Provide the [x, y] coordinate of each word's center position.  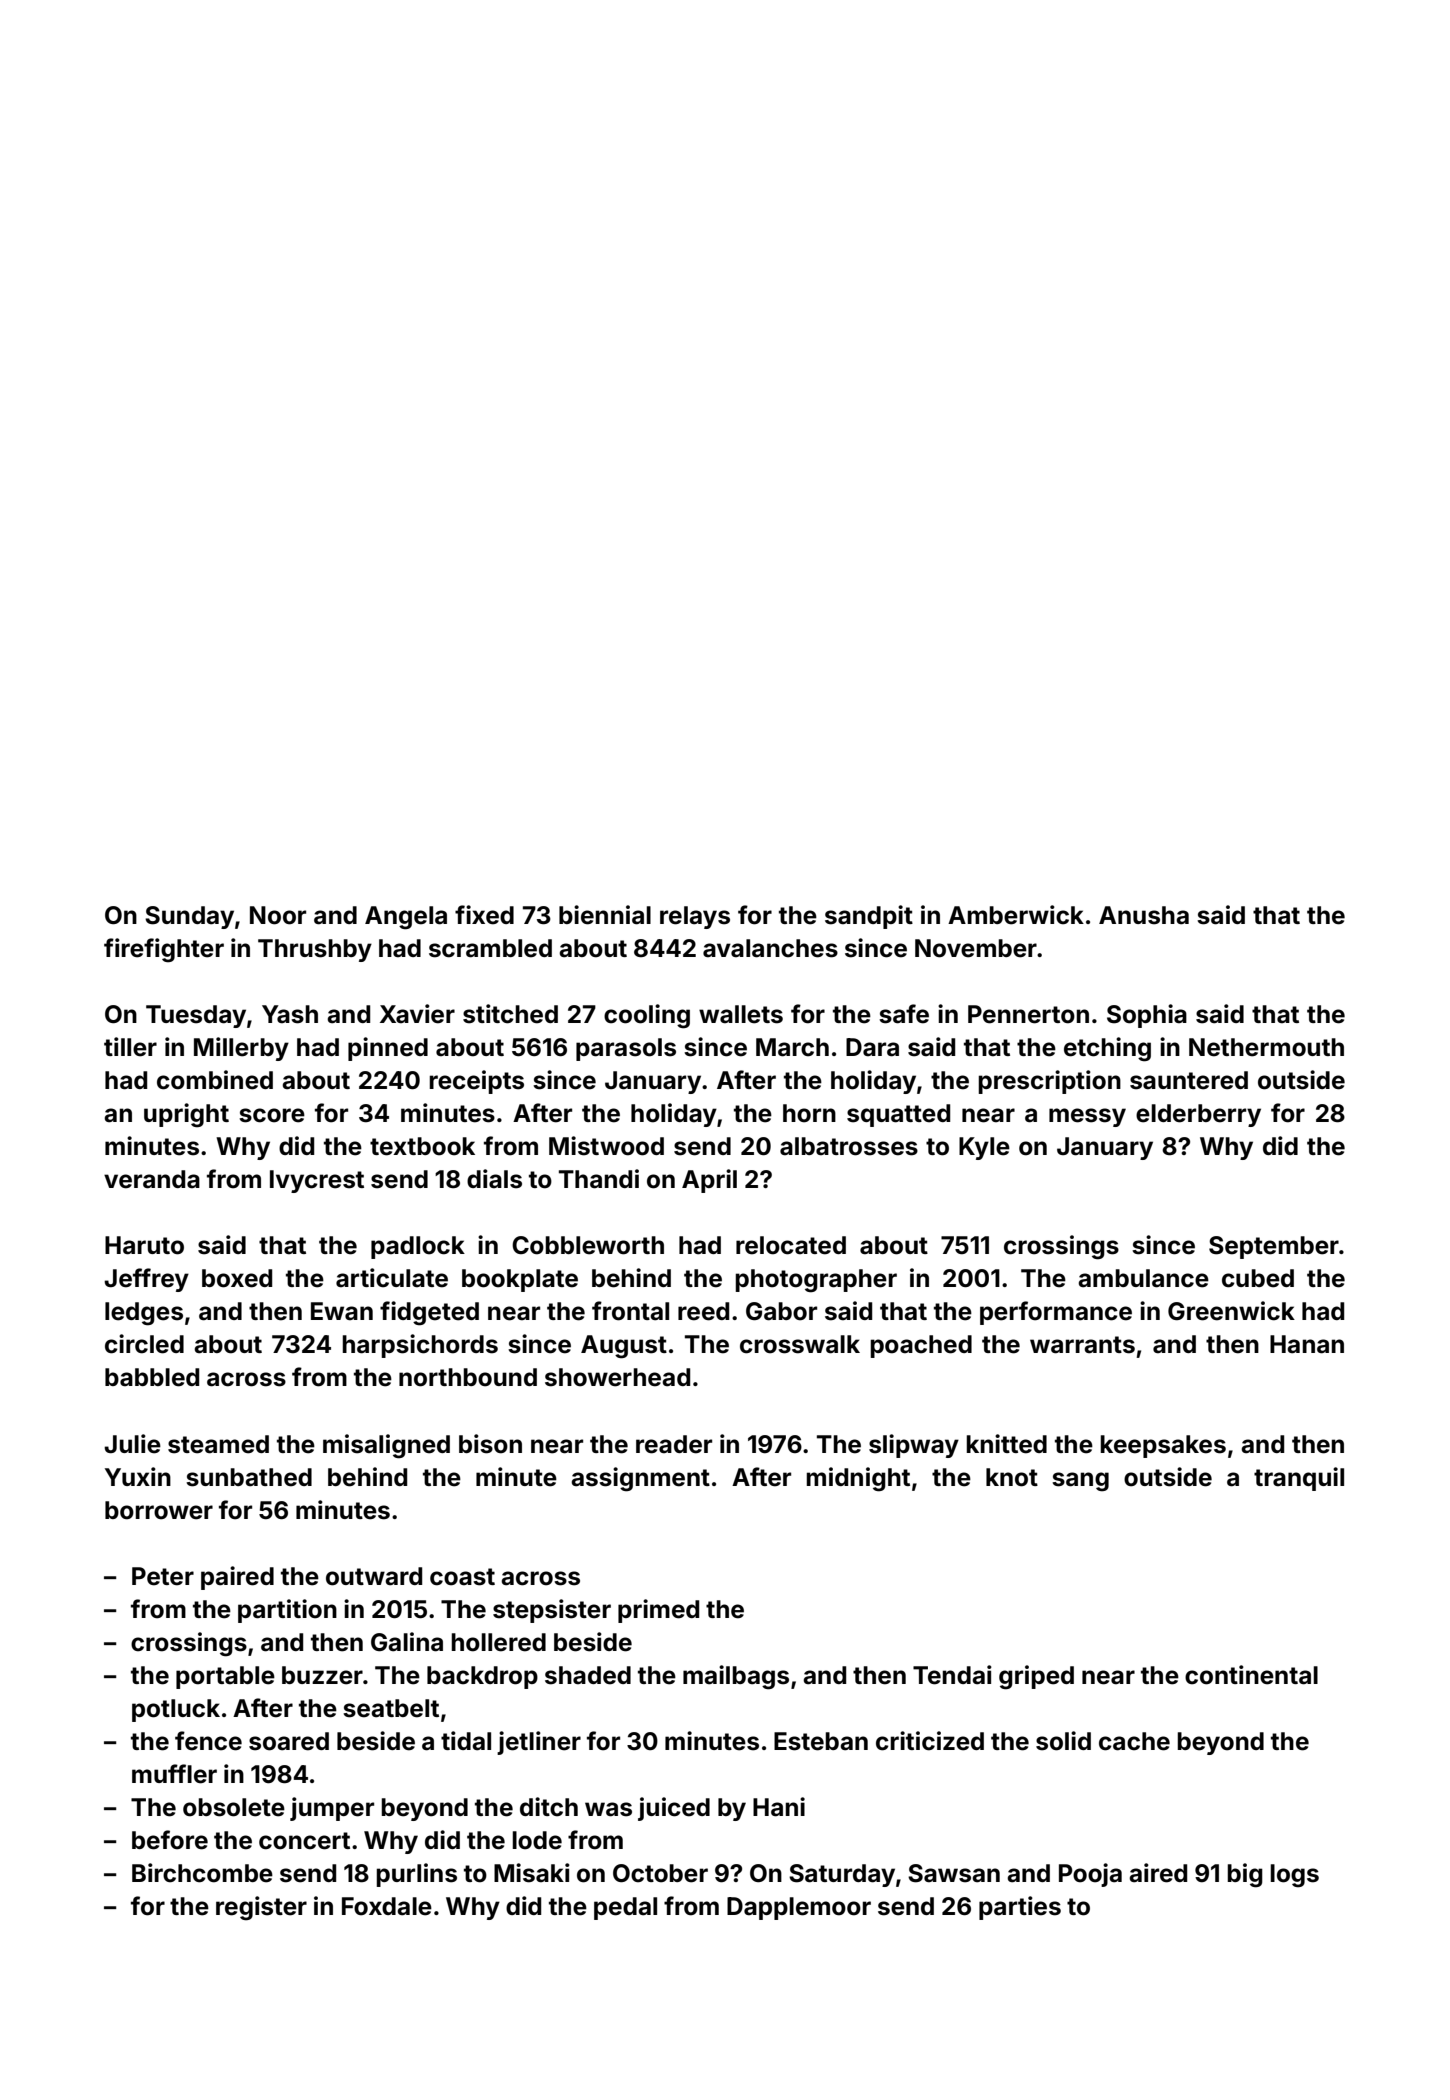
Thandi [599, 1179]
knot [1012, 1477]
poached [921, 1346]
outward [374, 1576]
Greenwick [1231, 1311]
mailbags [736, 1677]
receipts [476, 1082]
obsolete [234, 1807]
